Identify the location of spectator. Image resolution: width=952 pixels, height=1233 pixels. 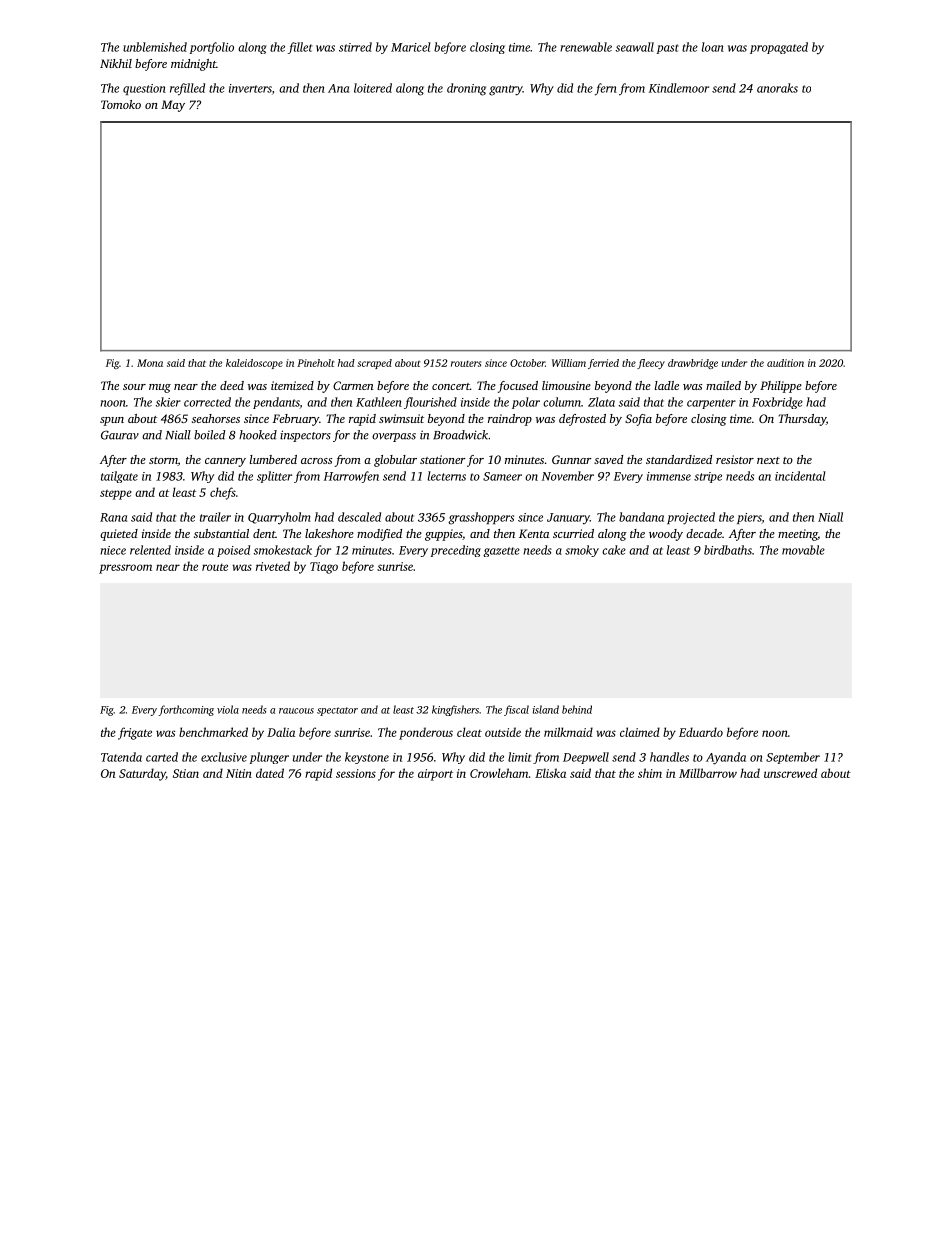
(337, 711).
